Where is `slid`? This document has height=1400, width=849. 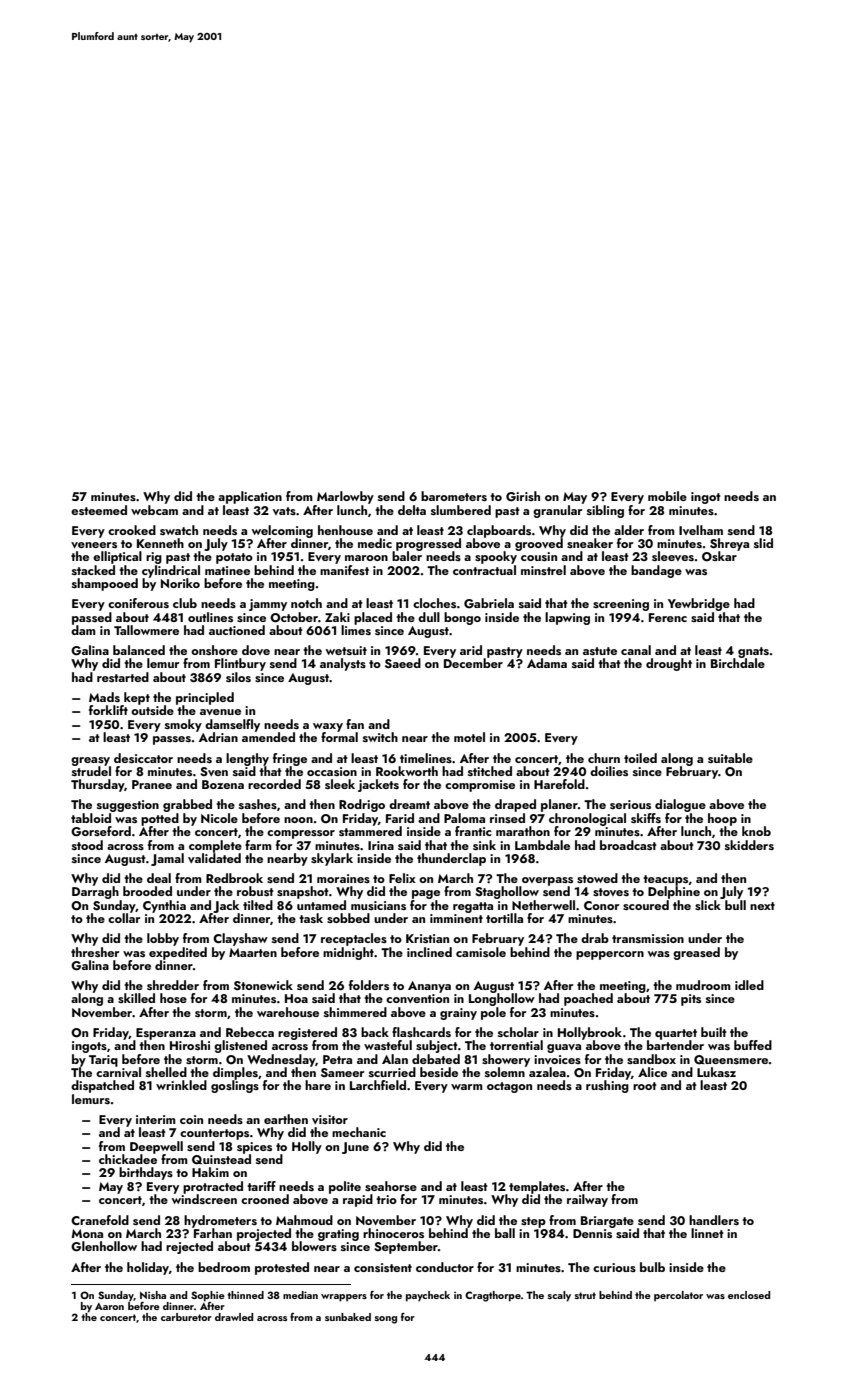 slid is located at coordinates (763, 543).
